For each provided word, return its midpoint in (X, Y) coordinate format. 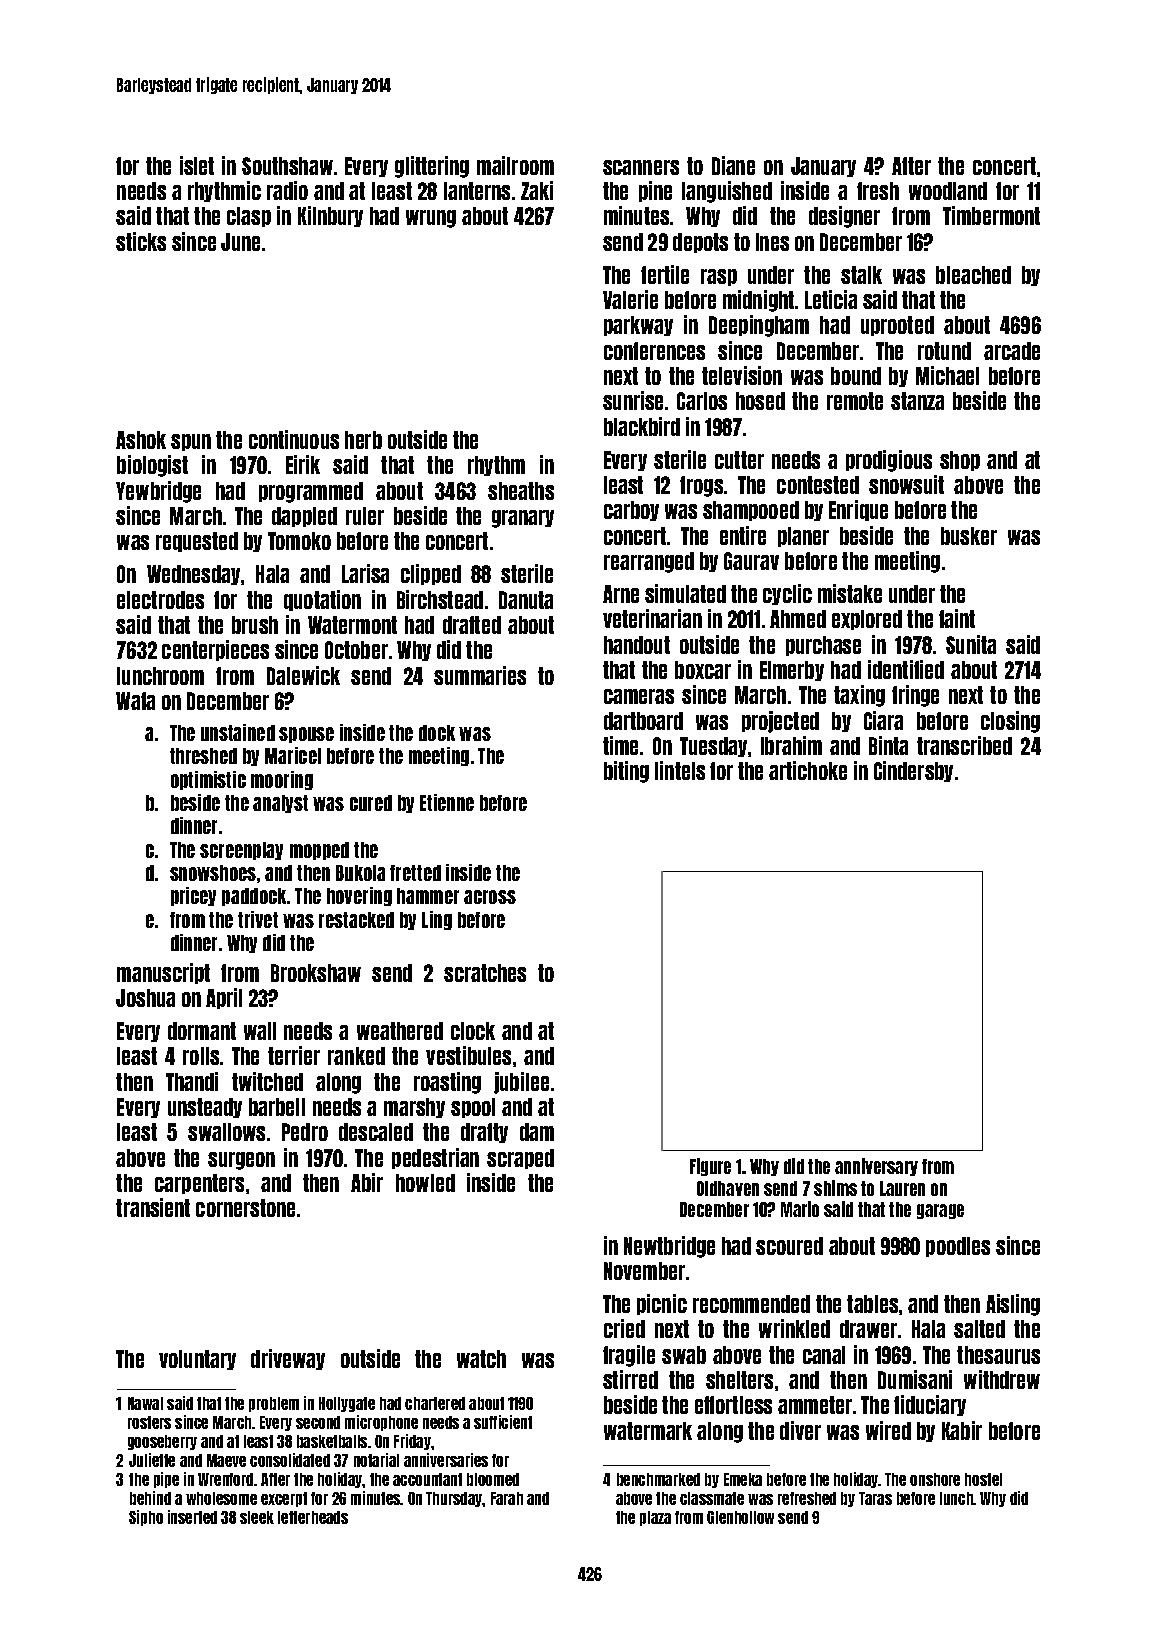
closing (1010, 722)
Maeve (226, 1460)
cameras (639, 696)
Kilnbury (330, 216)
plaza (655, 1518)
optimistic (208, 780)
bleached (973, 275)
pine (655, 191)
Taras (875, 1498)
